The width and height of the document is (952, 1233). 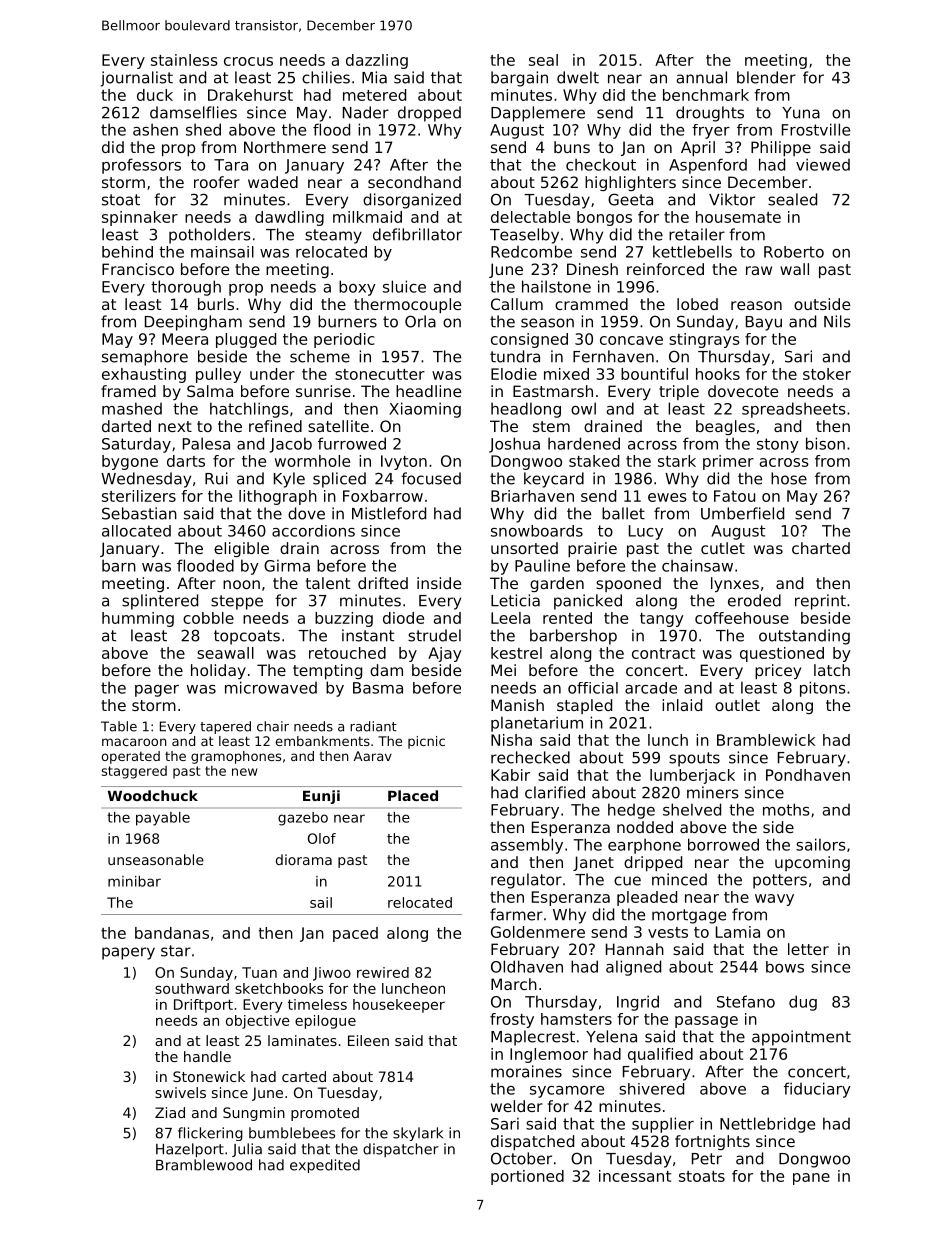 I want to click on stingrays, so click(x=704, y=340).
